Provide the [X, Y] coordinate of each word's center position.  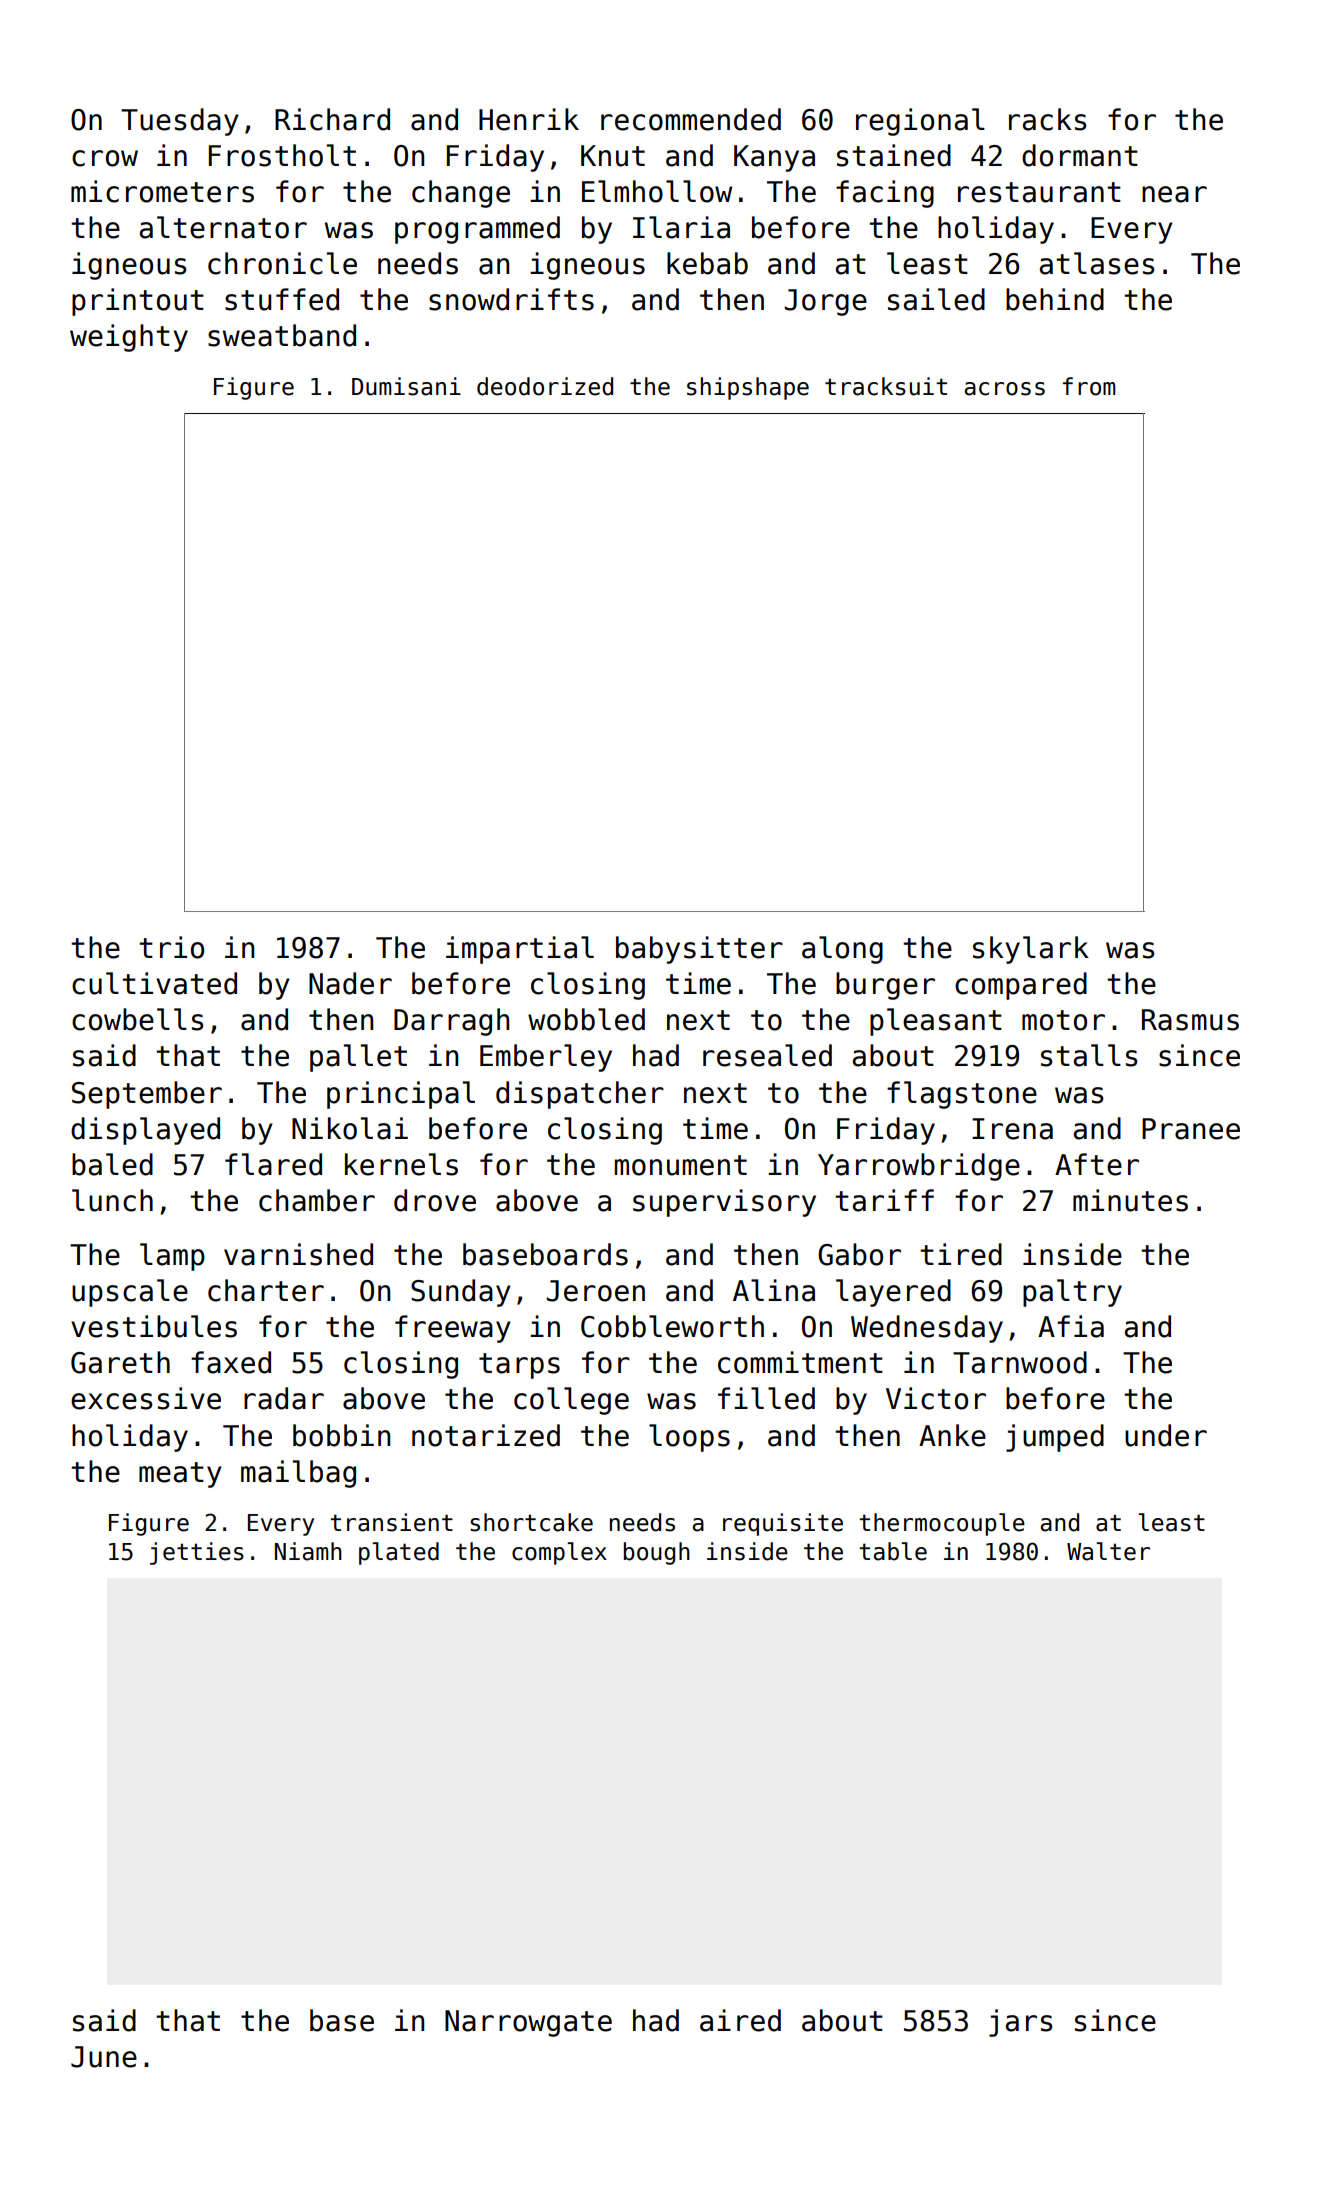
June [104, 2057]
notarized [486, 1435]
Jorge [825, 302]
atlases [1097, 263]
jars [1021, 2023]
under [1166, 1435]
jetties [197, 1553]
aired [740, 2020]
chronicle [282, 263]
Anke [952, 1435]
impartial [520, 950]
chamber [317, 1200]
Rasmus [1190, 1020]
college [571, 1401]
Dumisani [406, 386]
